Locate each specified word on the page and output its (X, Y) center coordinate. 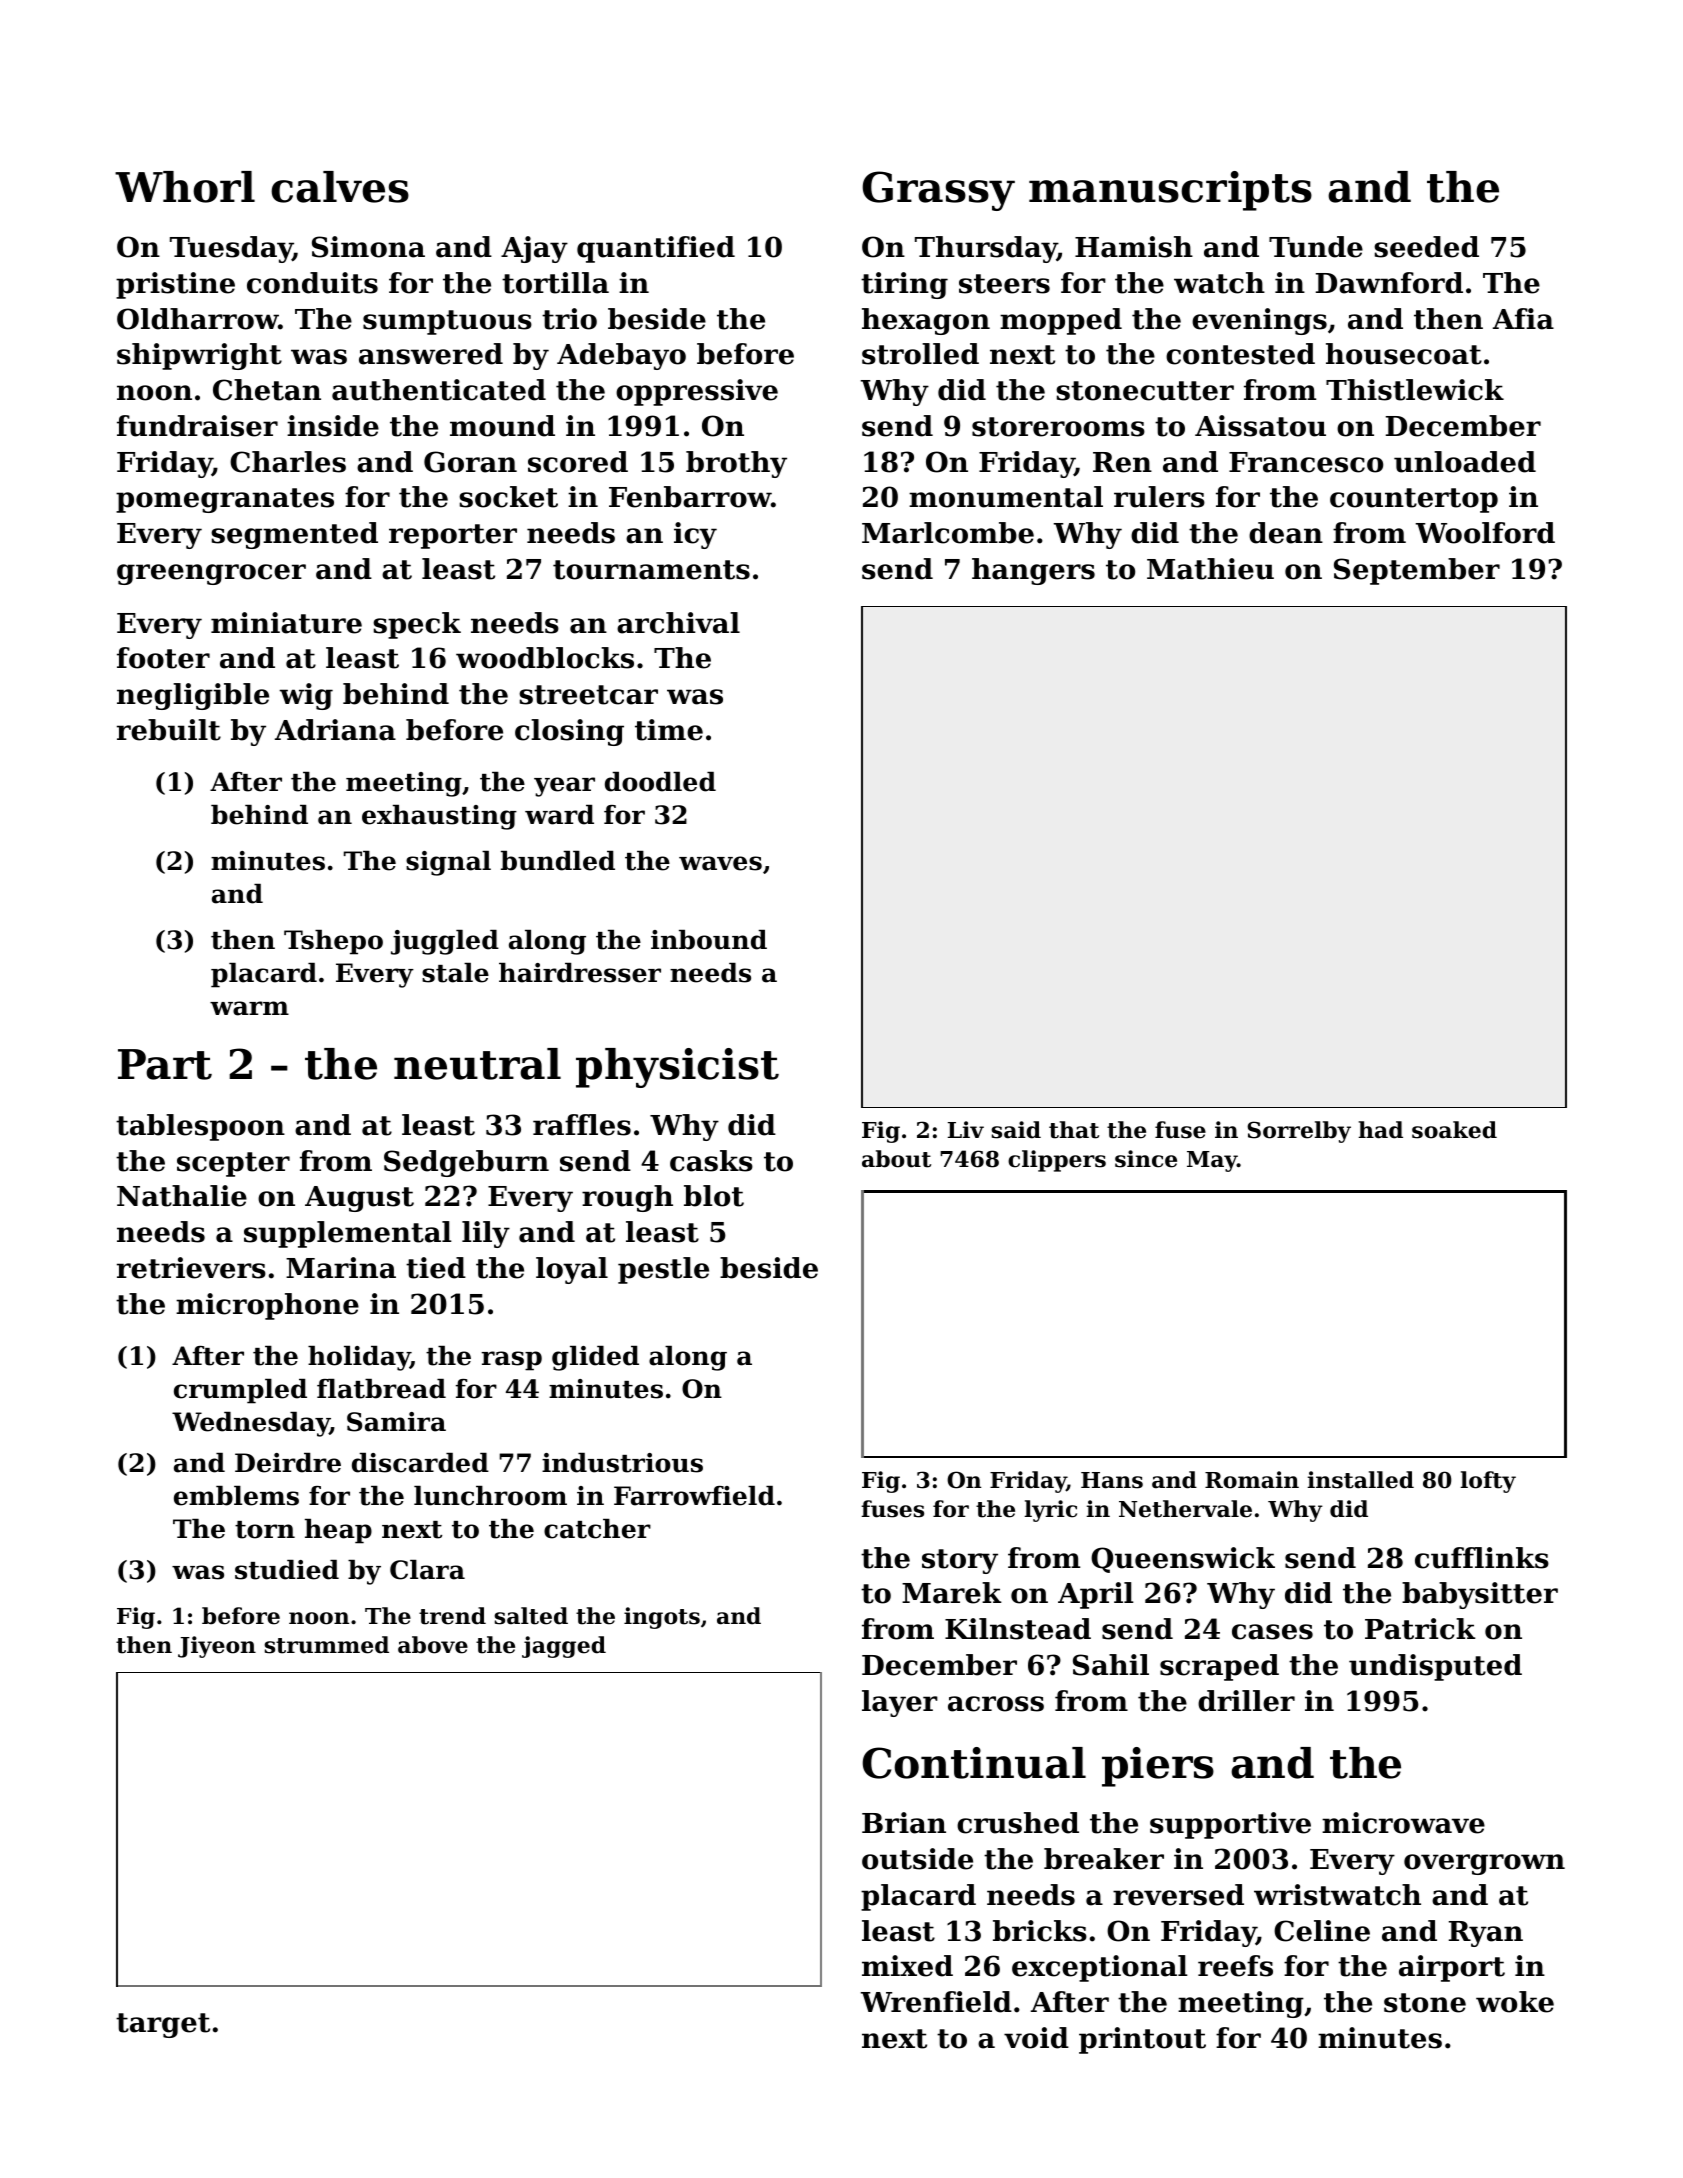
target (163, 2025)
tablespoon (200, 1127)
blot (714, 1196)
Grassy (938, 191)
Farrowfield (694, 1496)
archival (678, 623)
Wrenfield (936, 2002)
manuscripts (1170, 191)
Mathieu (1210, 569)
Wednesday (251, 1424)
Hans (1112, 1480)
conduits (312, 283)
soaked (1454, 1130)
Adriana (335, 730)
